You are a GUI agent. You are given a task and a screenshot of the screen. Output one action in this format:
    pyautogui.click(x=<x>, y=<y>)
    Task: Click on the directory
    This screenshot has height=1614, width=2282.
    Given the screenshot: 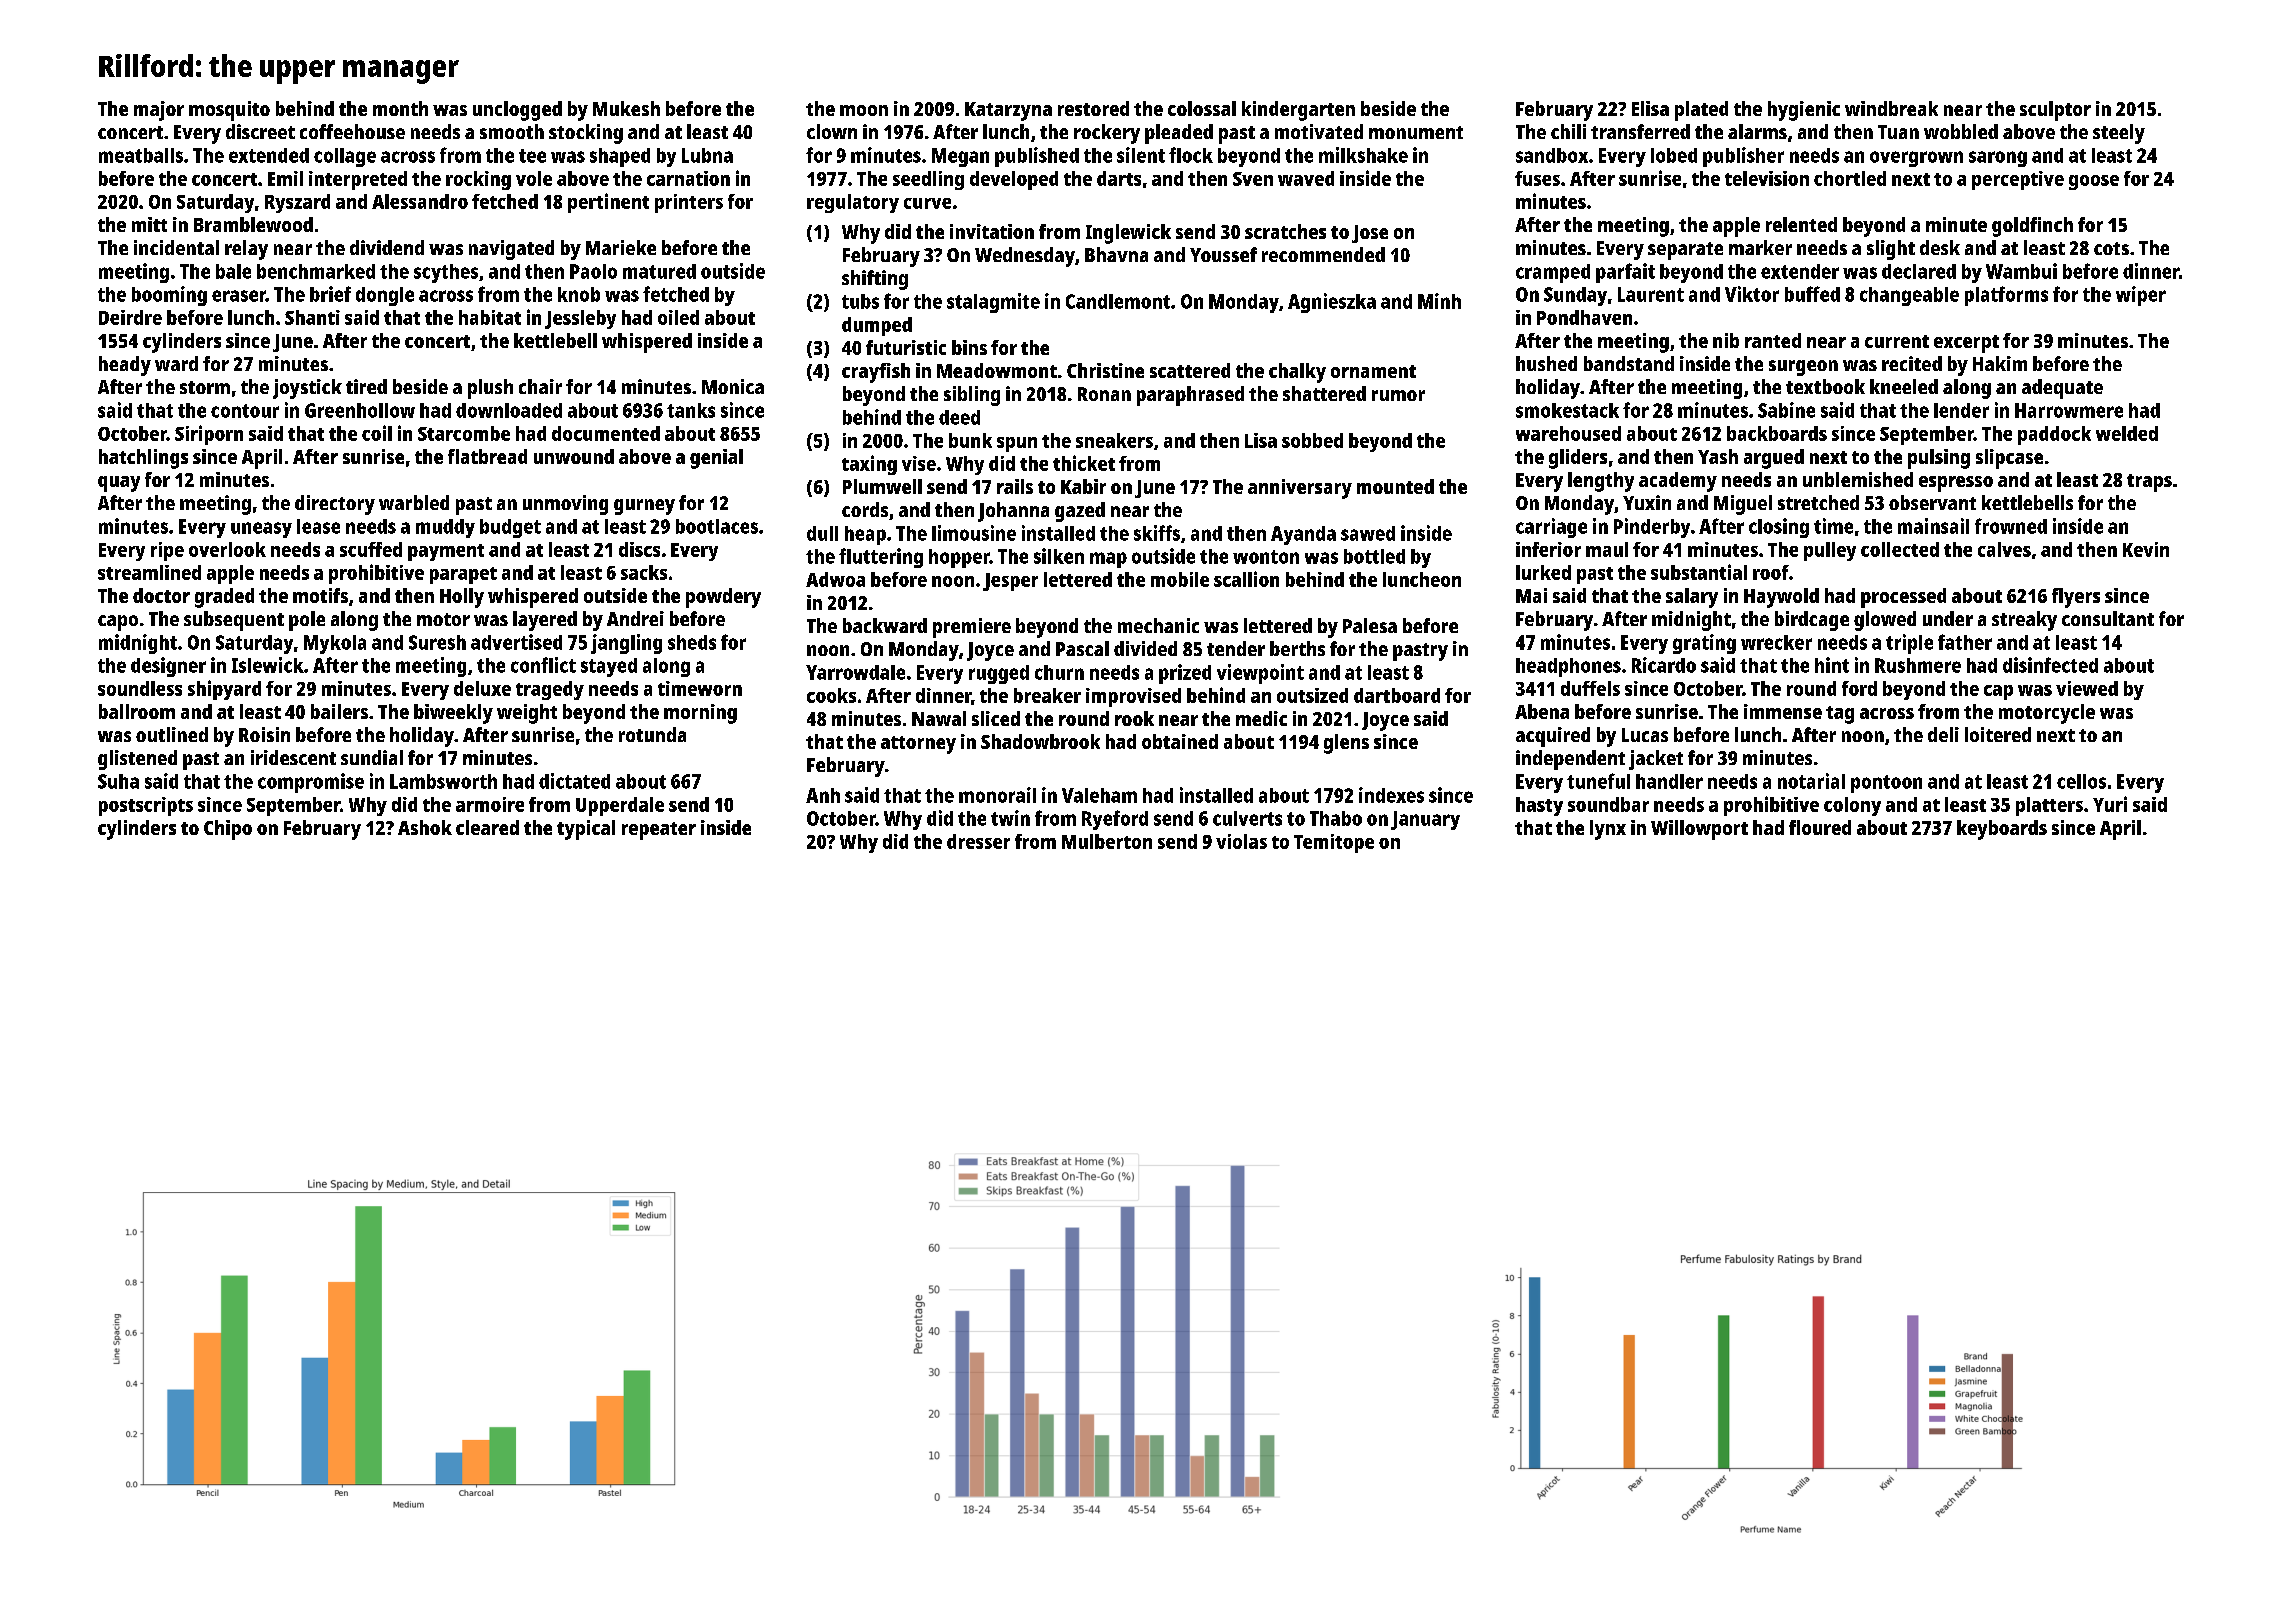 What is the action you would take?
    pyautogui.click(x=335, y=505)
